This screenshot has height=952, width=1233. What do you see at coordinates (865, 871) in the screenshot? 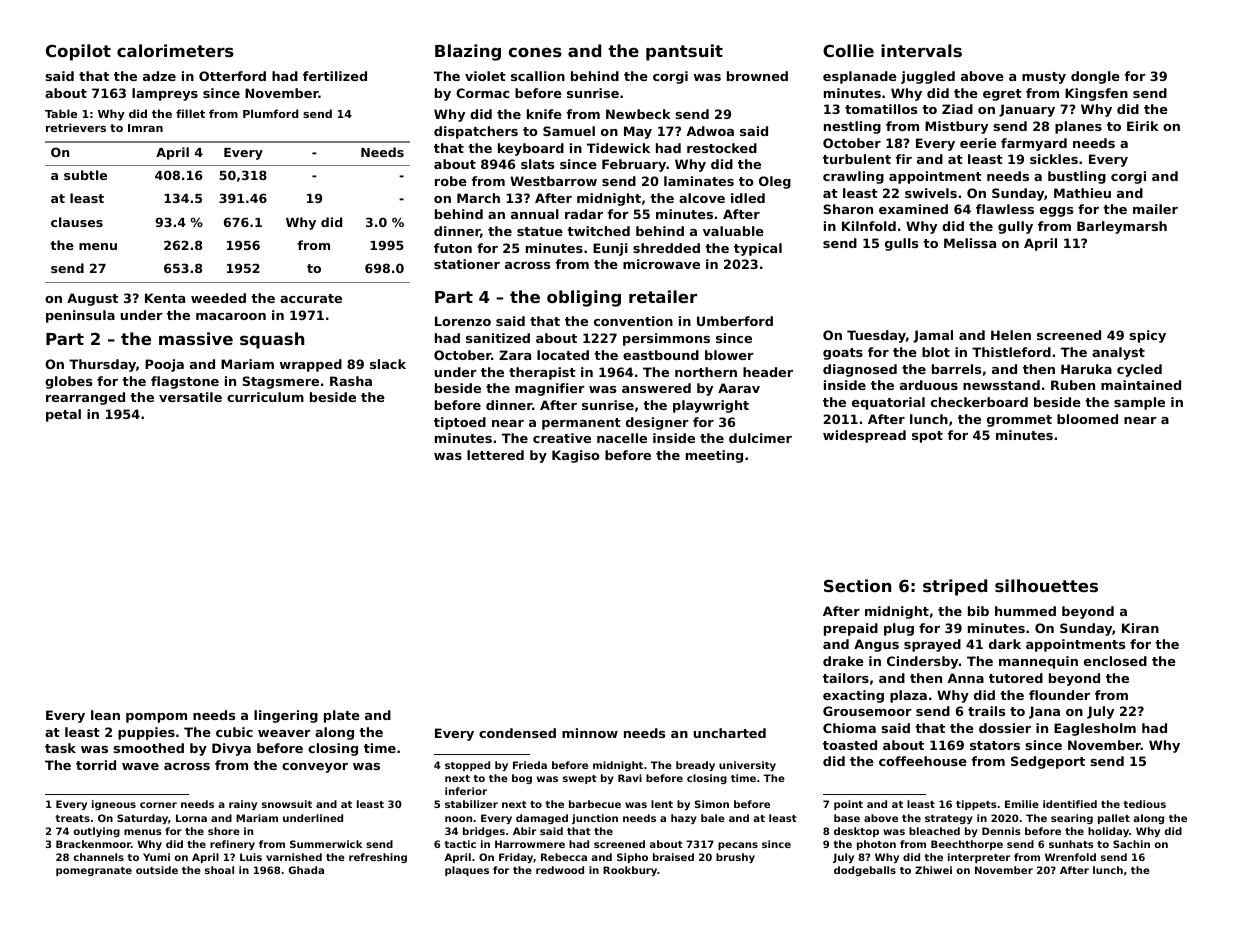
I see `dodgeballs` at bounding box center [865, 871].
